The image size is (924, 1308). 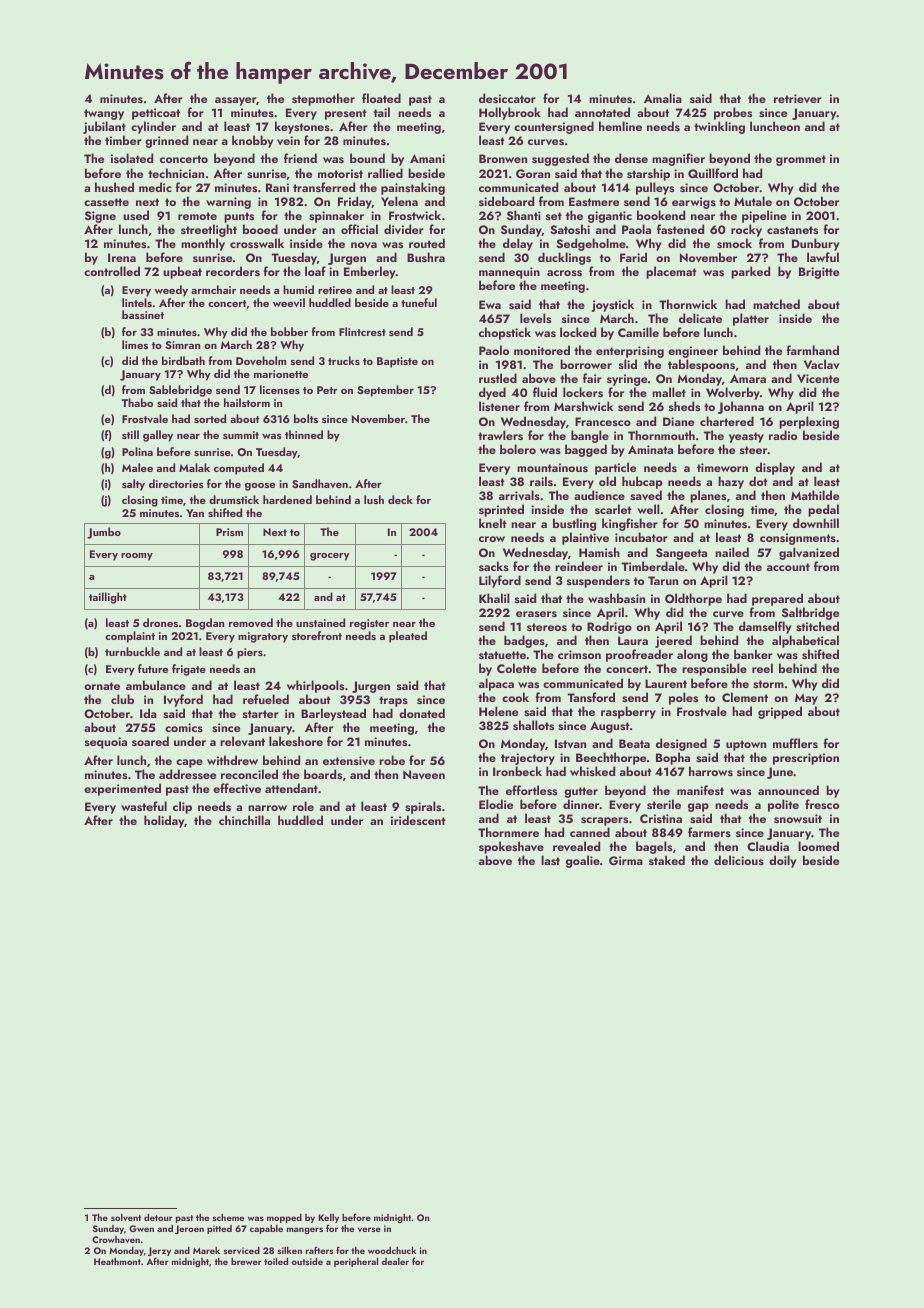 I want to click on floated, so click(x=381, y=98).
